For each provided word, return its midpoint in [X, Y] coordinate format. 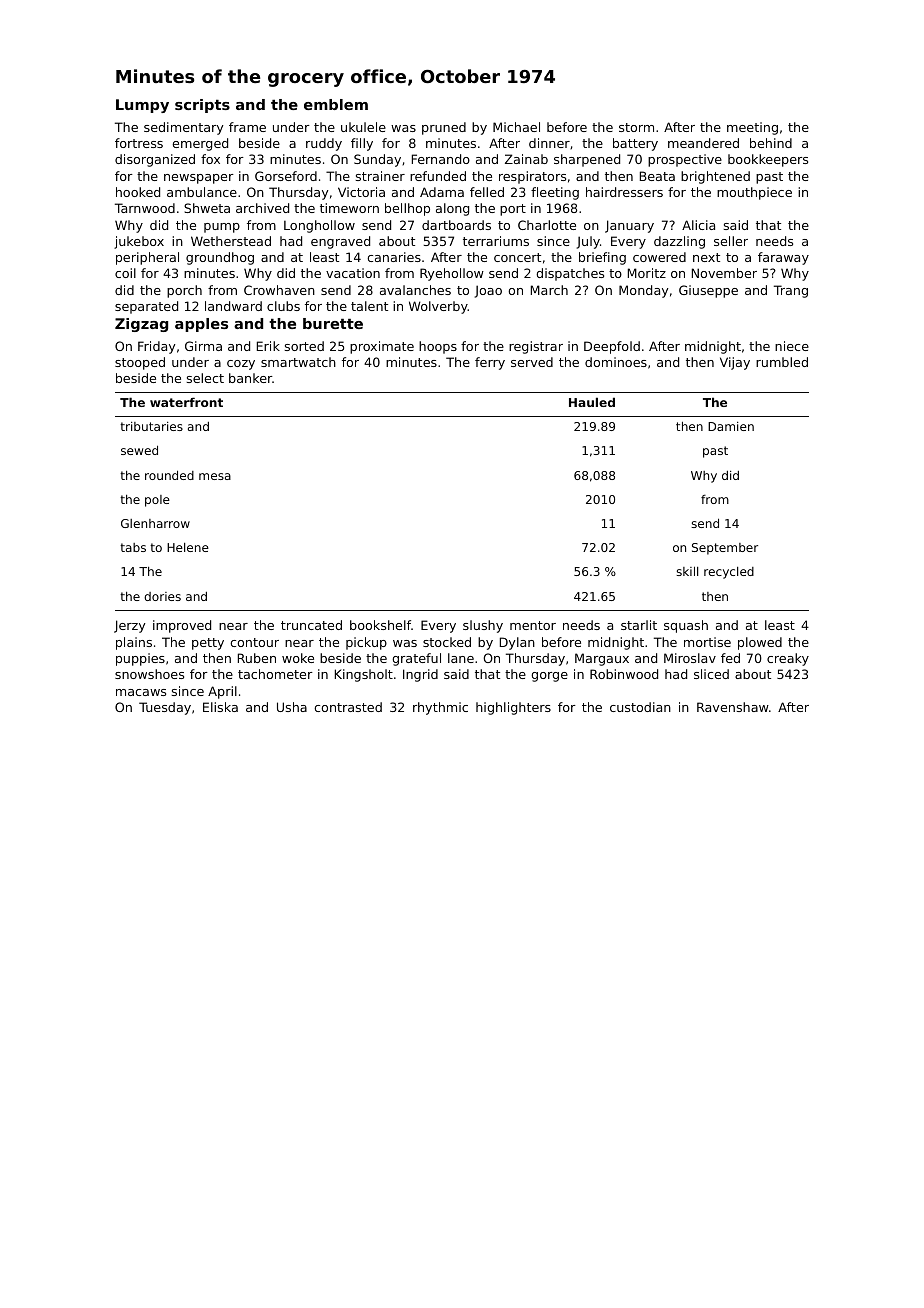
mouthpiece [754, 193]
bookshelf [380, 625]
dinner [549, 143]
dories [162, 596]
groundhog [220, 258]
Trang [791, 291]
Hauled [592, 402]
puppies [140, 659]
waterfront [186, 402]
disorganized [155, 160]
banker [250, 378]
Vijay [735, 363]
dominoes [616, 362]
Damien [731, 426]
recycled [729, 573]
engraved [340, 242]
